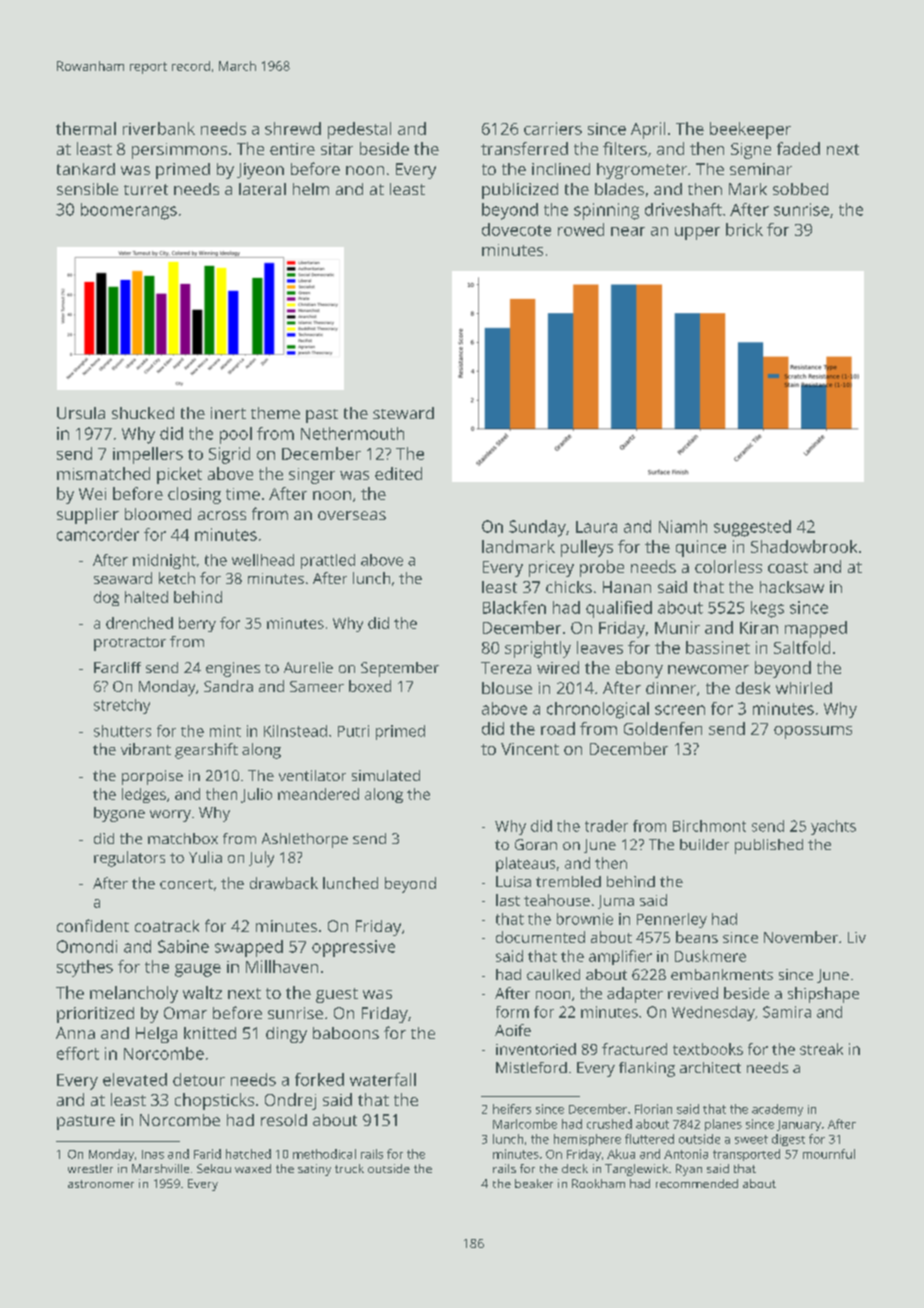  What do you see at coordinates (823, 995) in the screenshot?
I see `shipshape` at bounding box center [823, 995].
